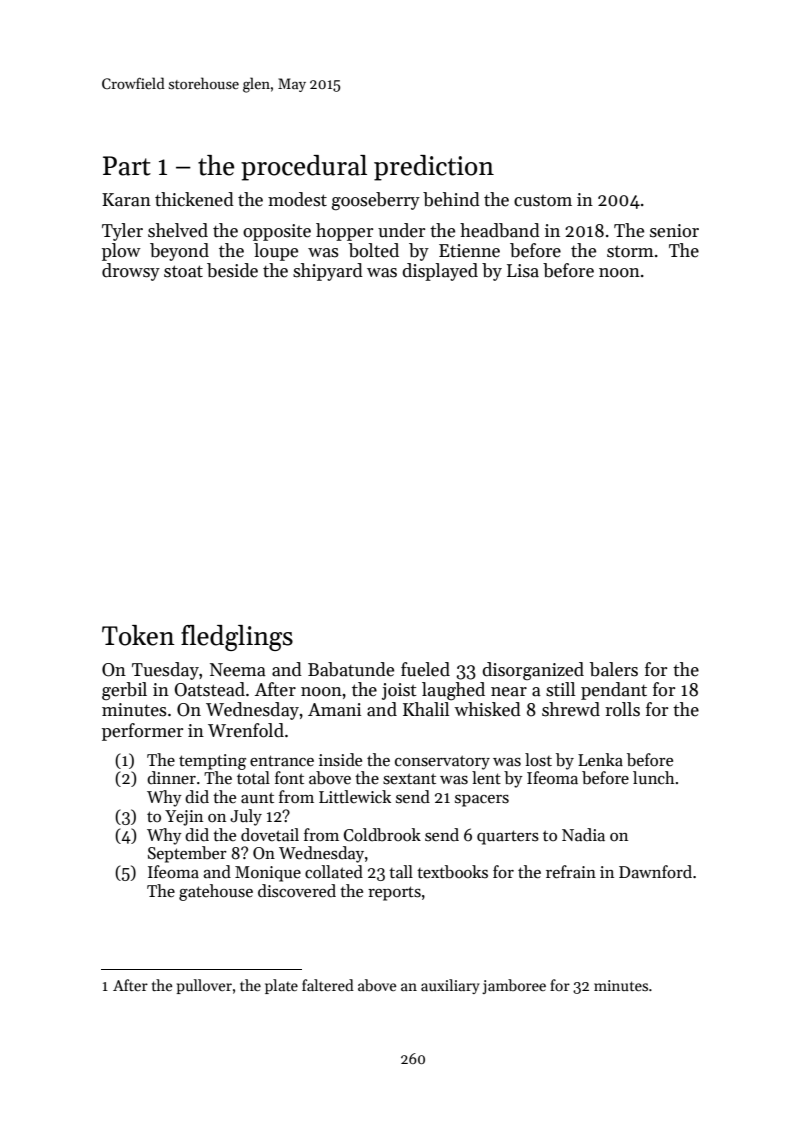 The height and width of the image is (1137, 801). Describe the element at coordinates (514, 986) in the image. I see `jamboree` at that location.
